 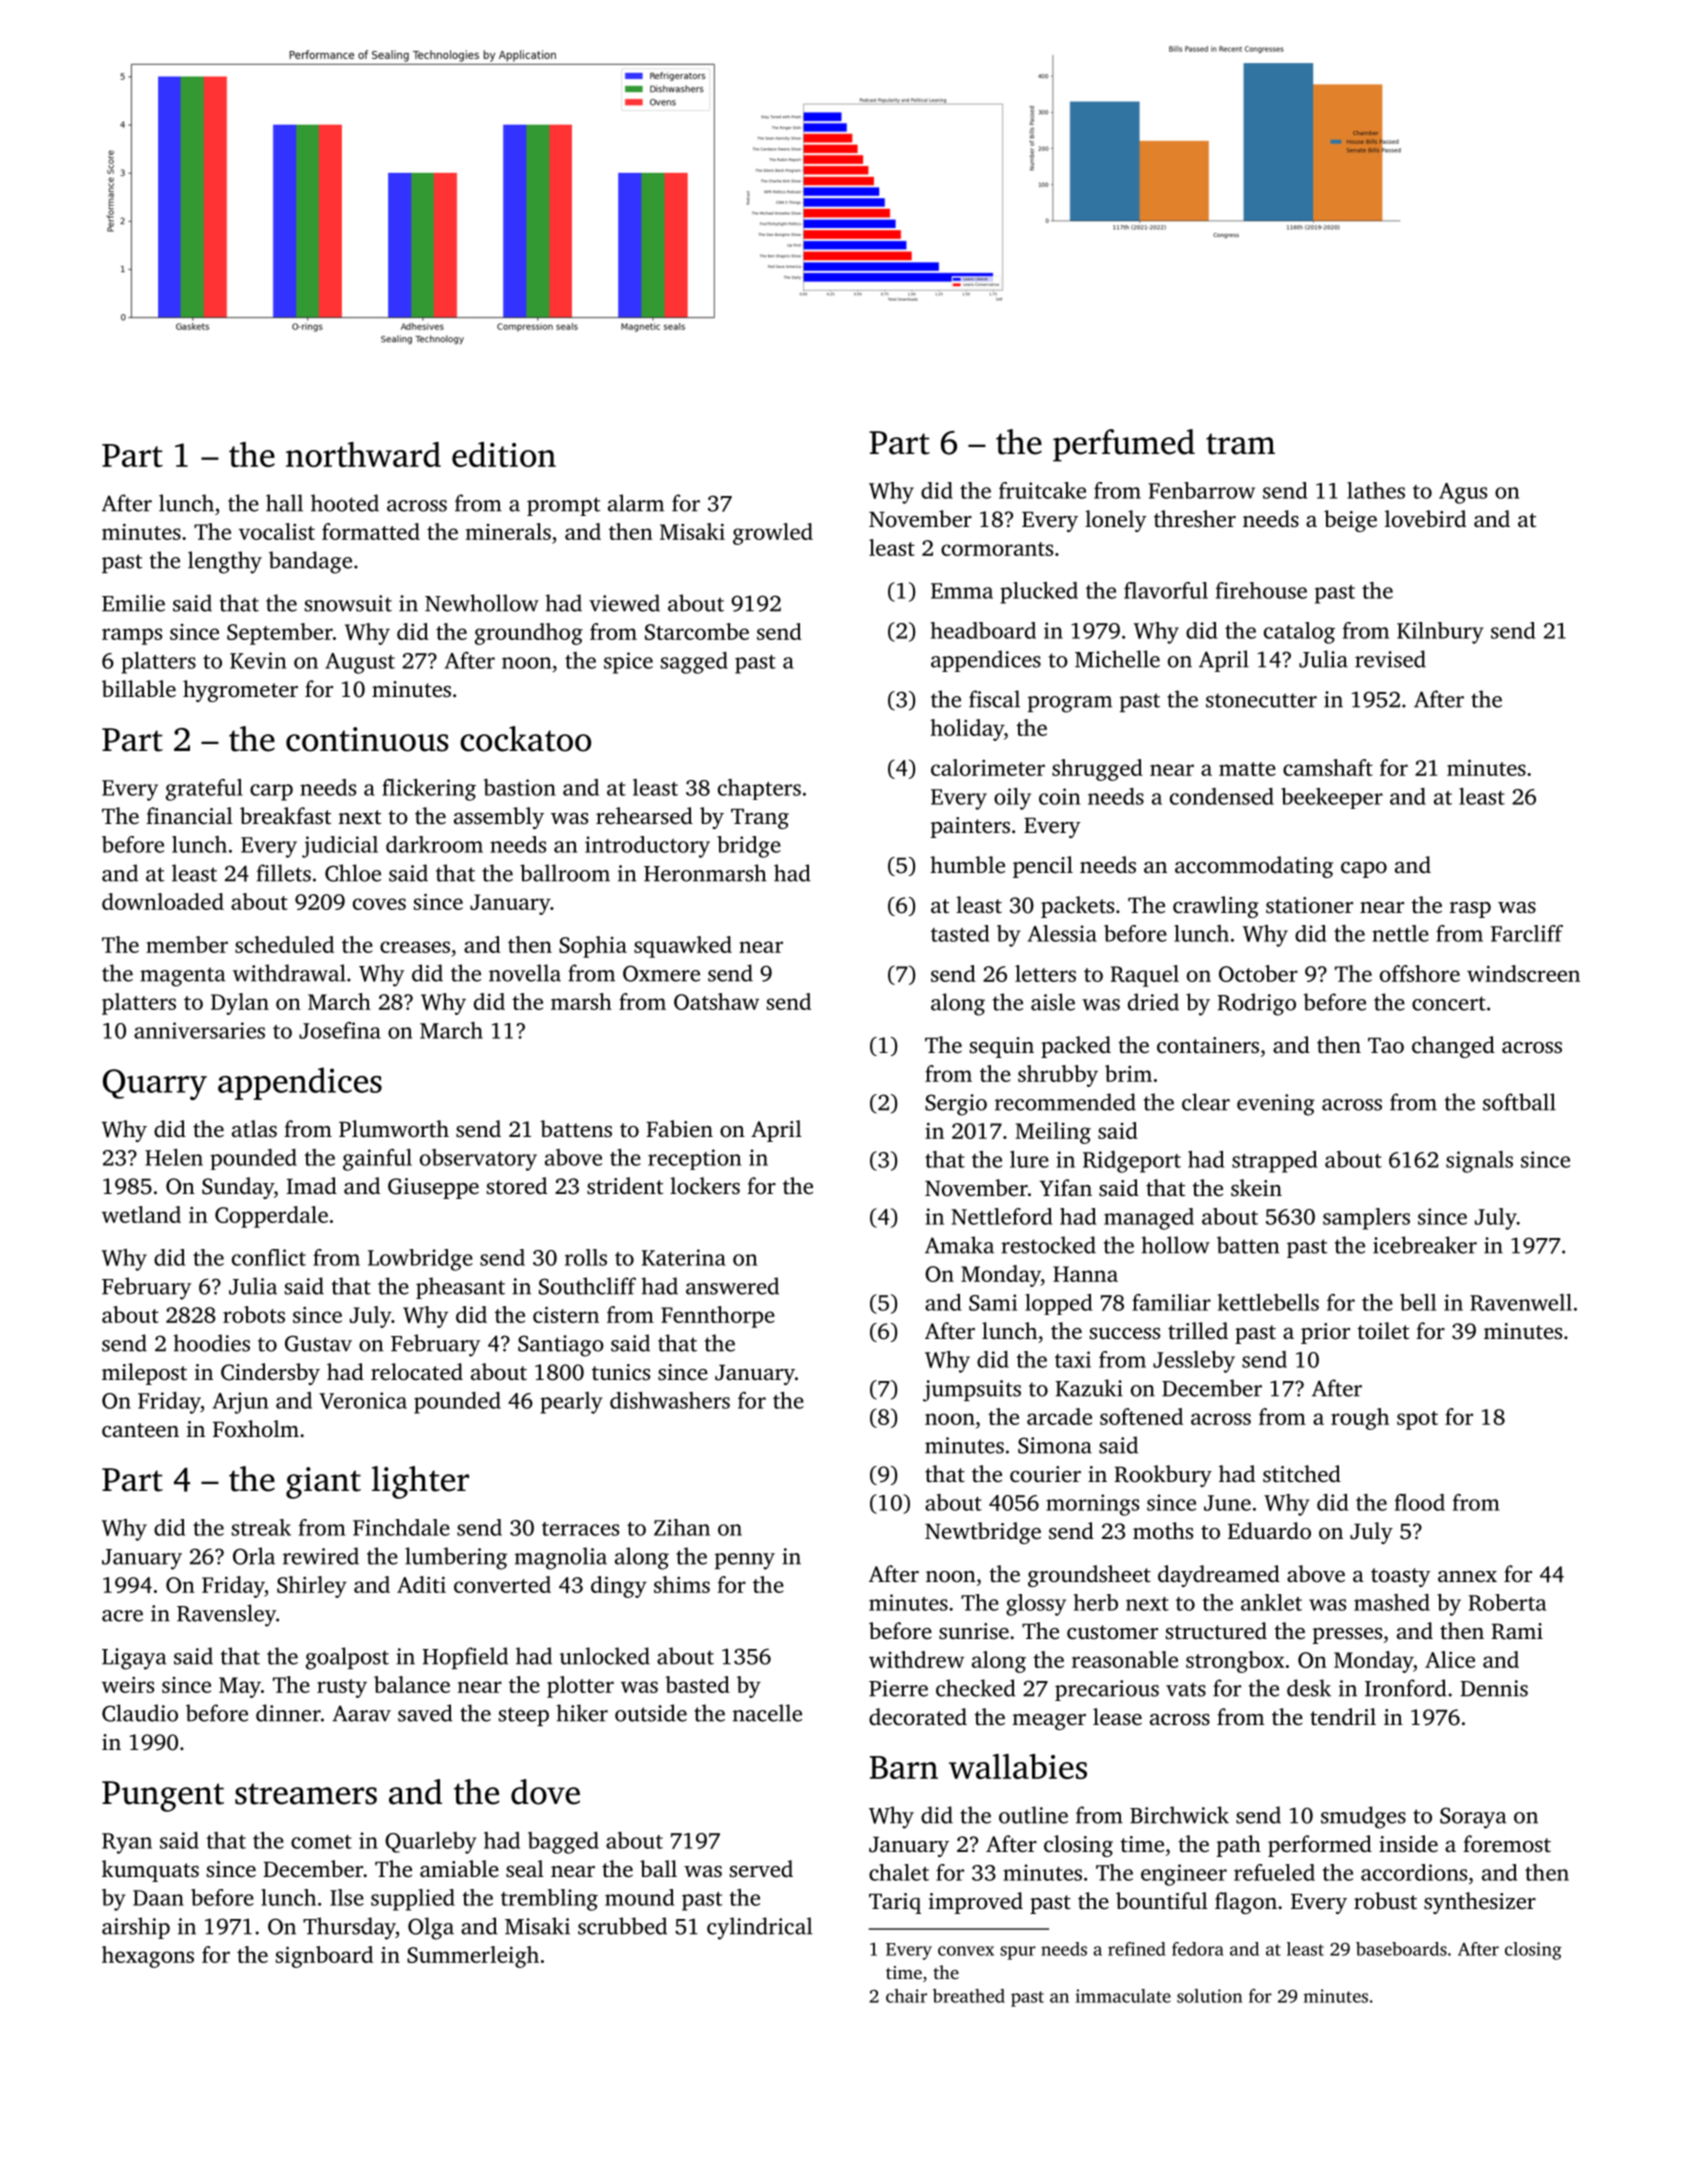 I want to click on smudges, so click(x=1363, y=1817).
